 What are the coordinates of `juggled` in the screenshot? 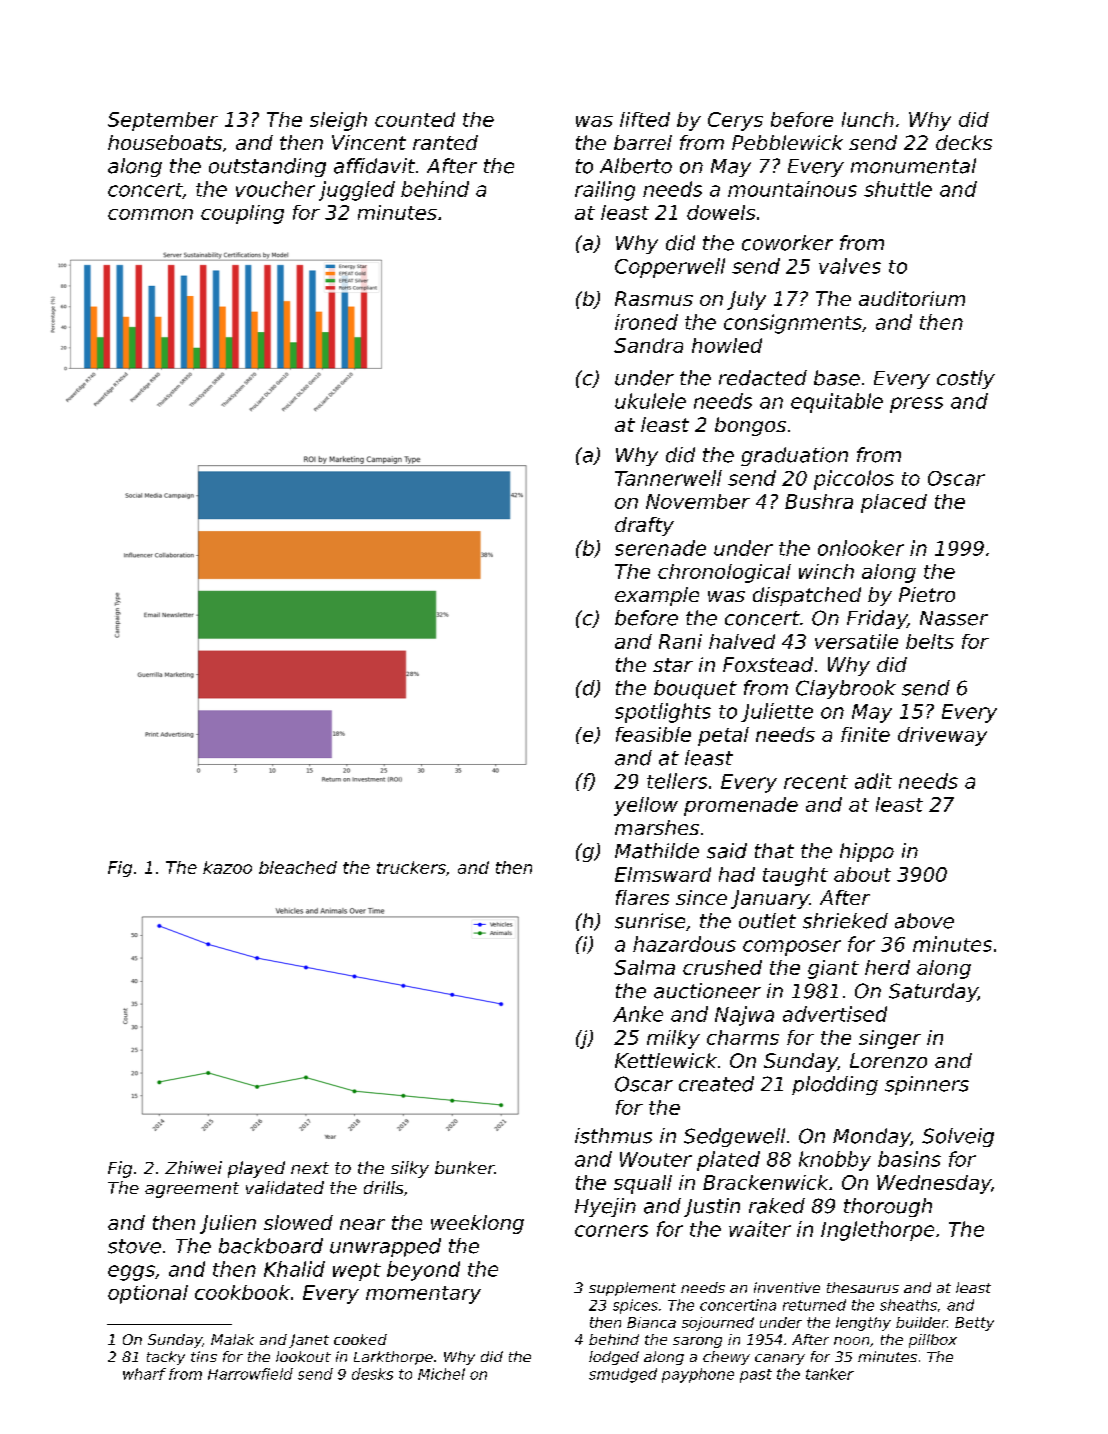 It's located at (357, 191).
